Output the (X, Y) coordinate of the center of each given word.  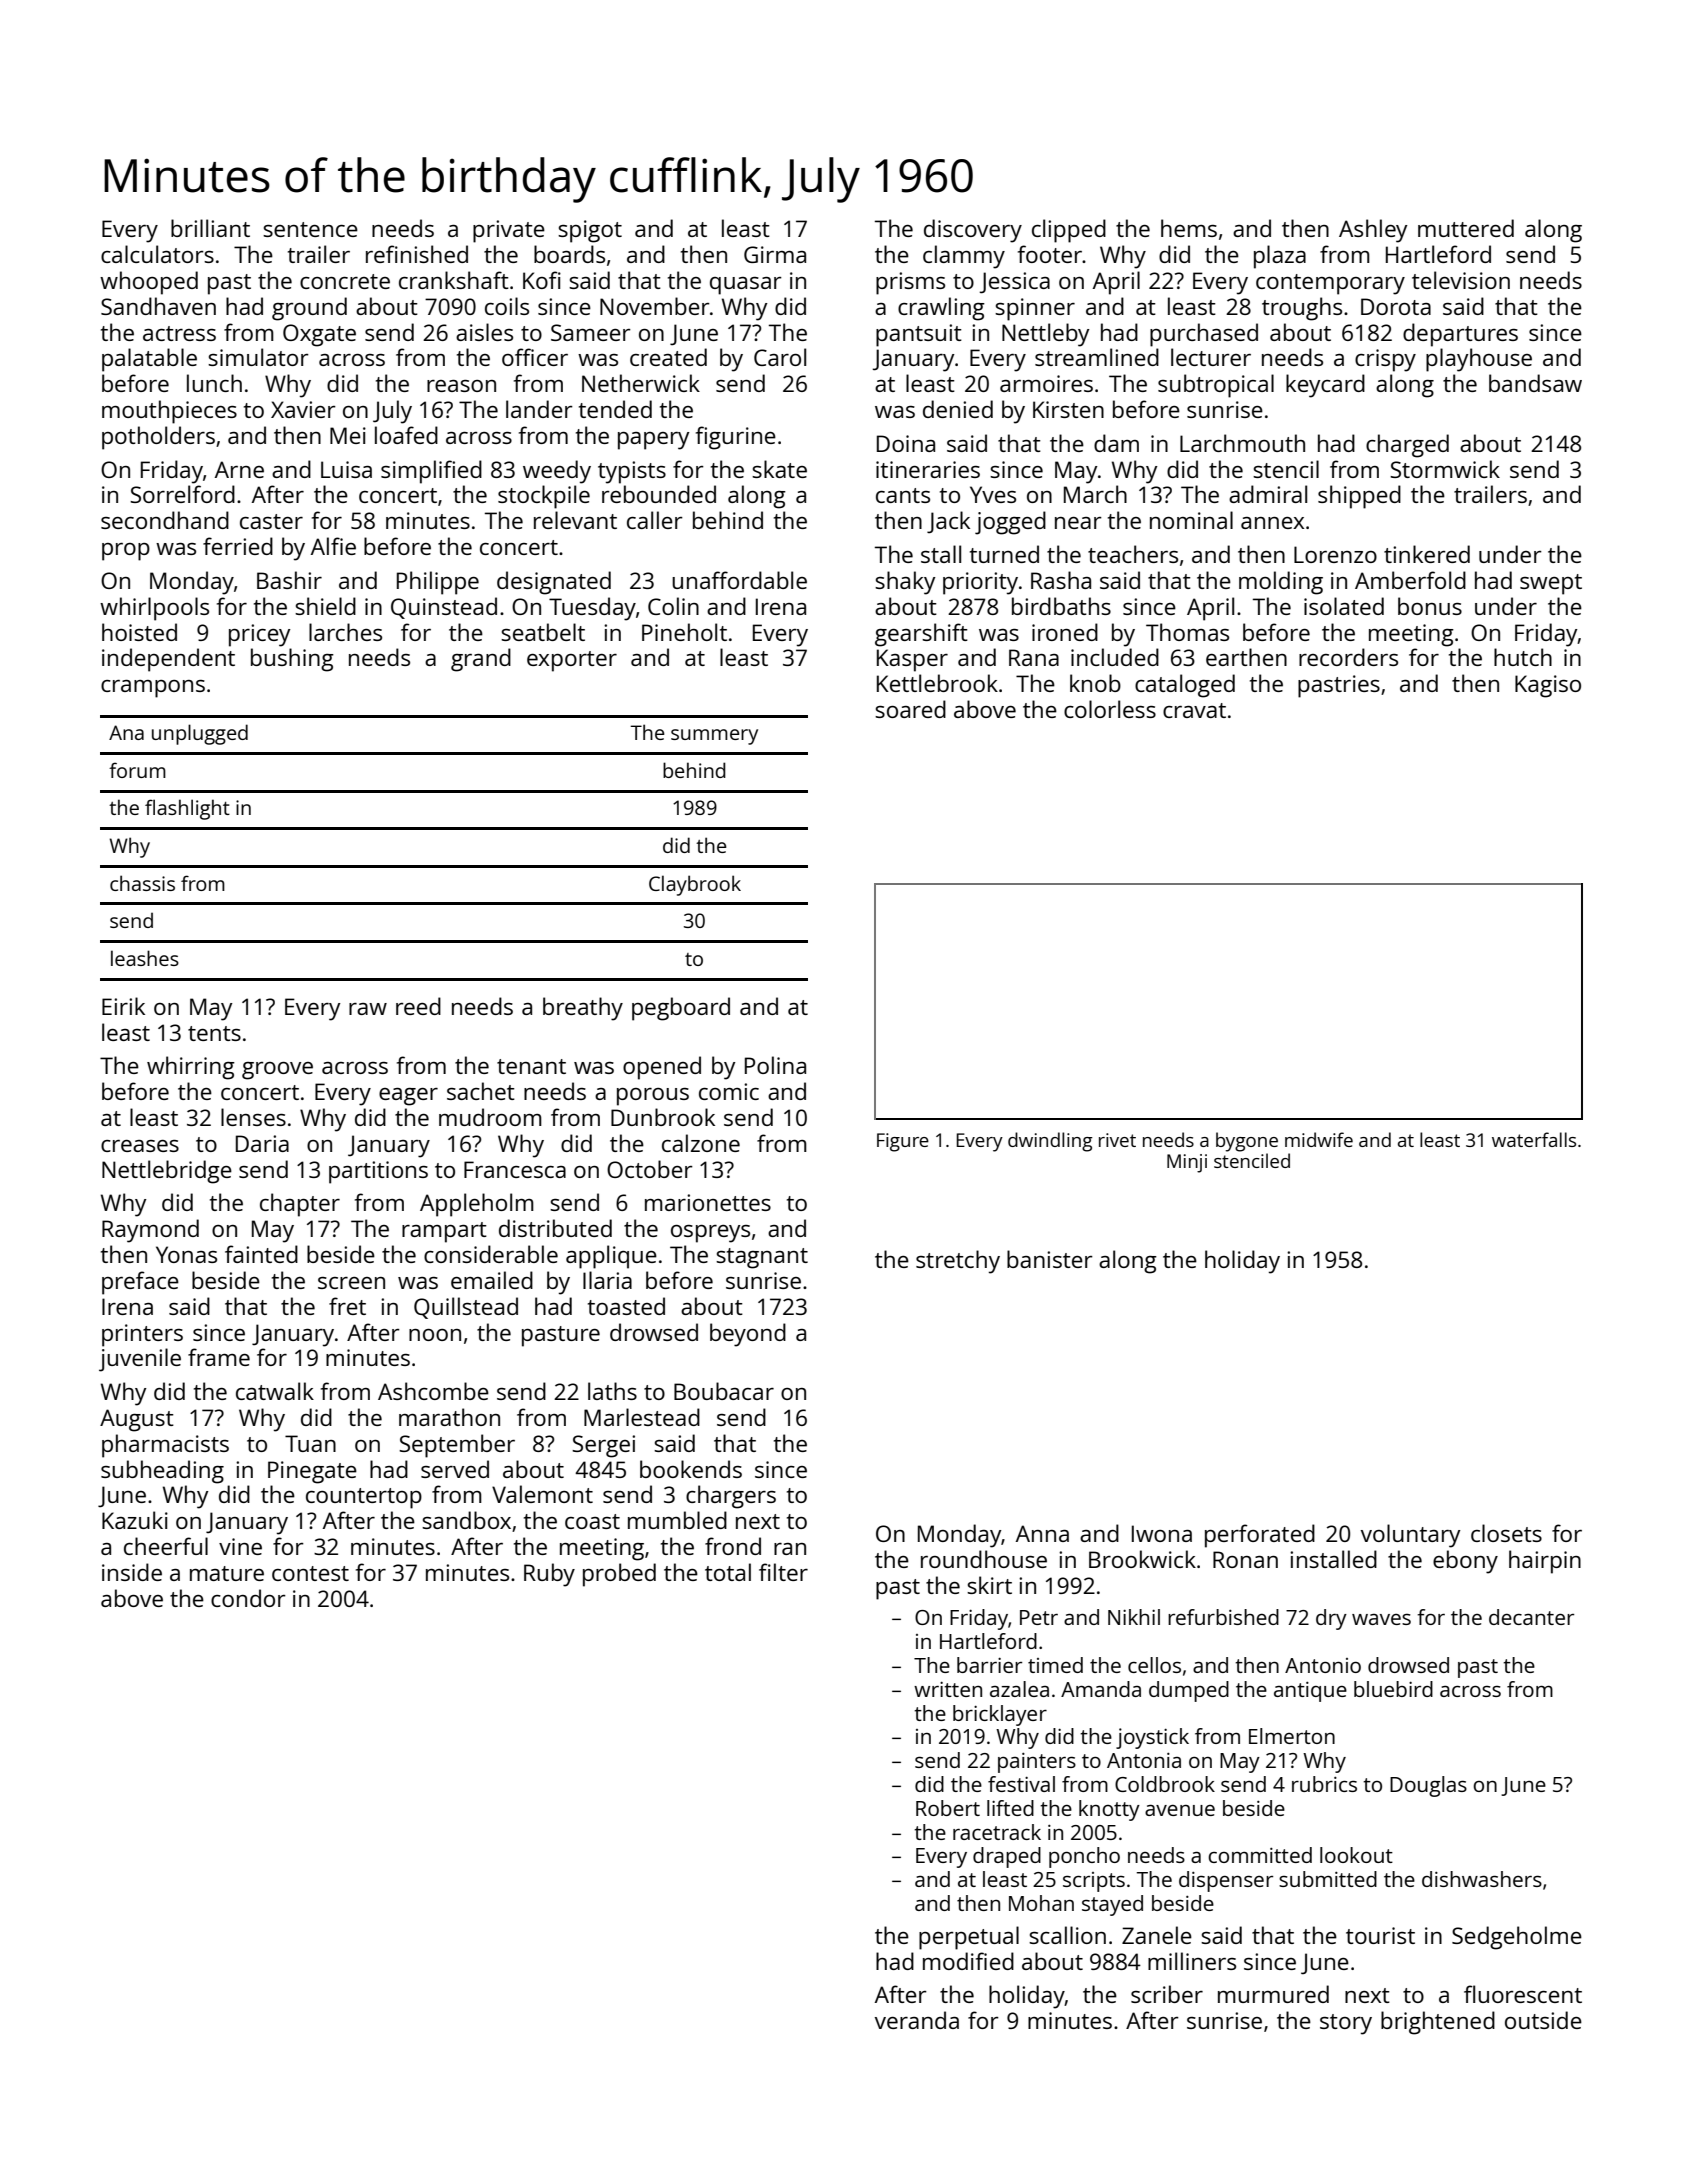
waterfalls (1534, 1139)
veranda (917, 2020)
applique (611, 1257)
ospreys (710, 1234)
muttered (1466, 228)
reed (418, 1006)
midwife (1319, 1139)
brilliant (210, 228)
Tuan (310, 1443)
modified (968, 1961)
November (655, 306)
